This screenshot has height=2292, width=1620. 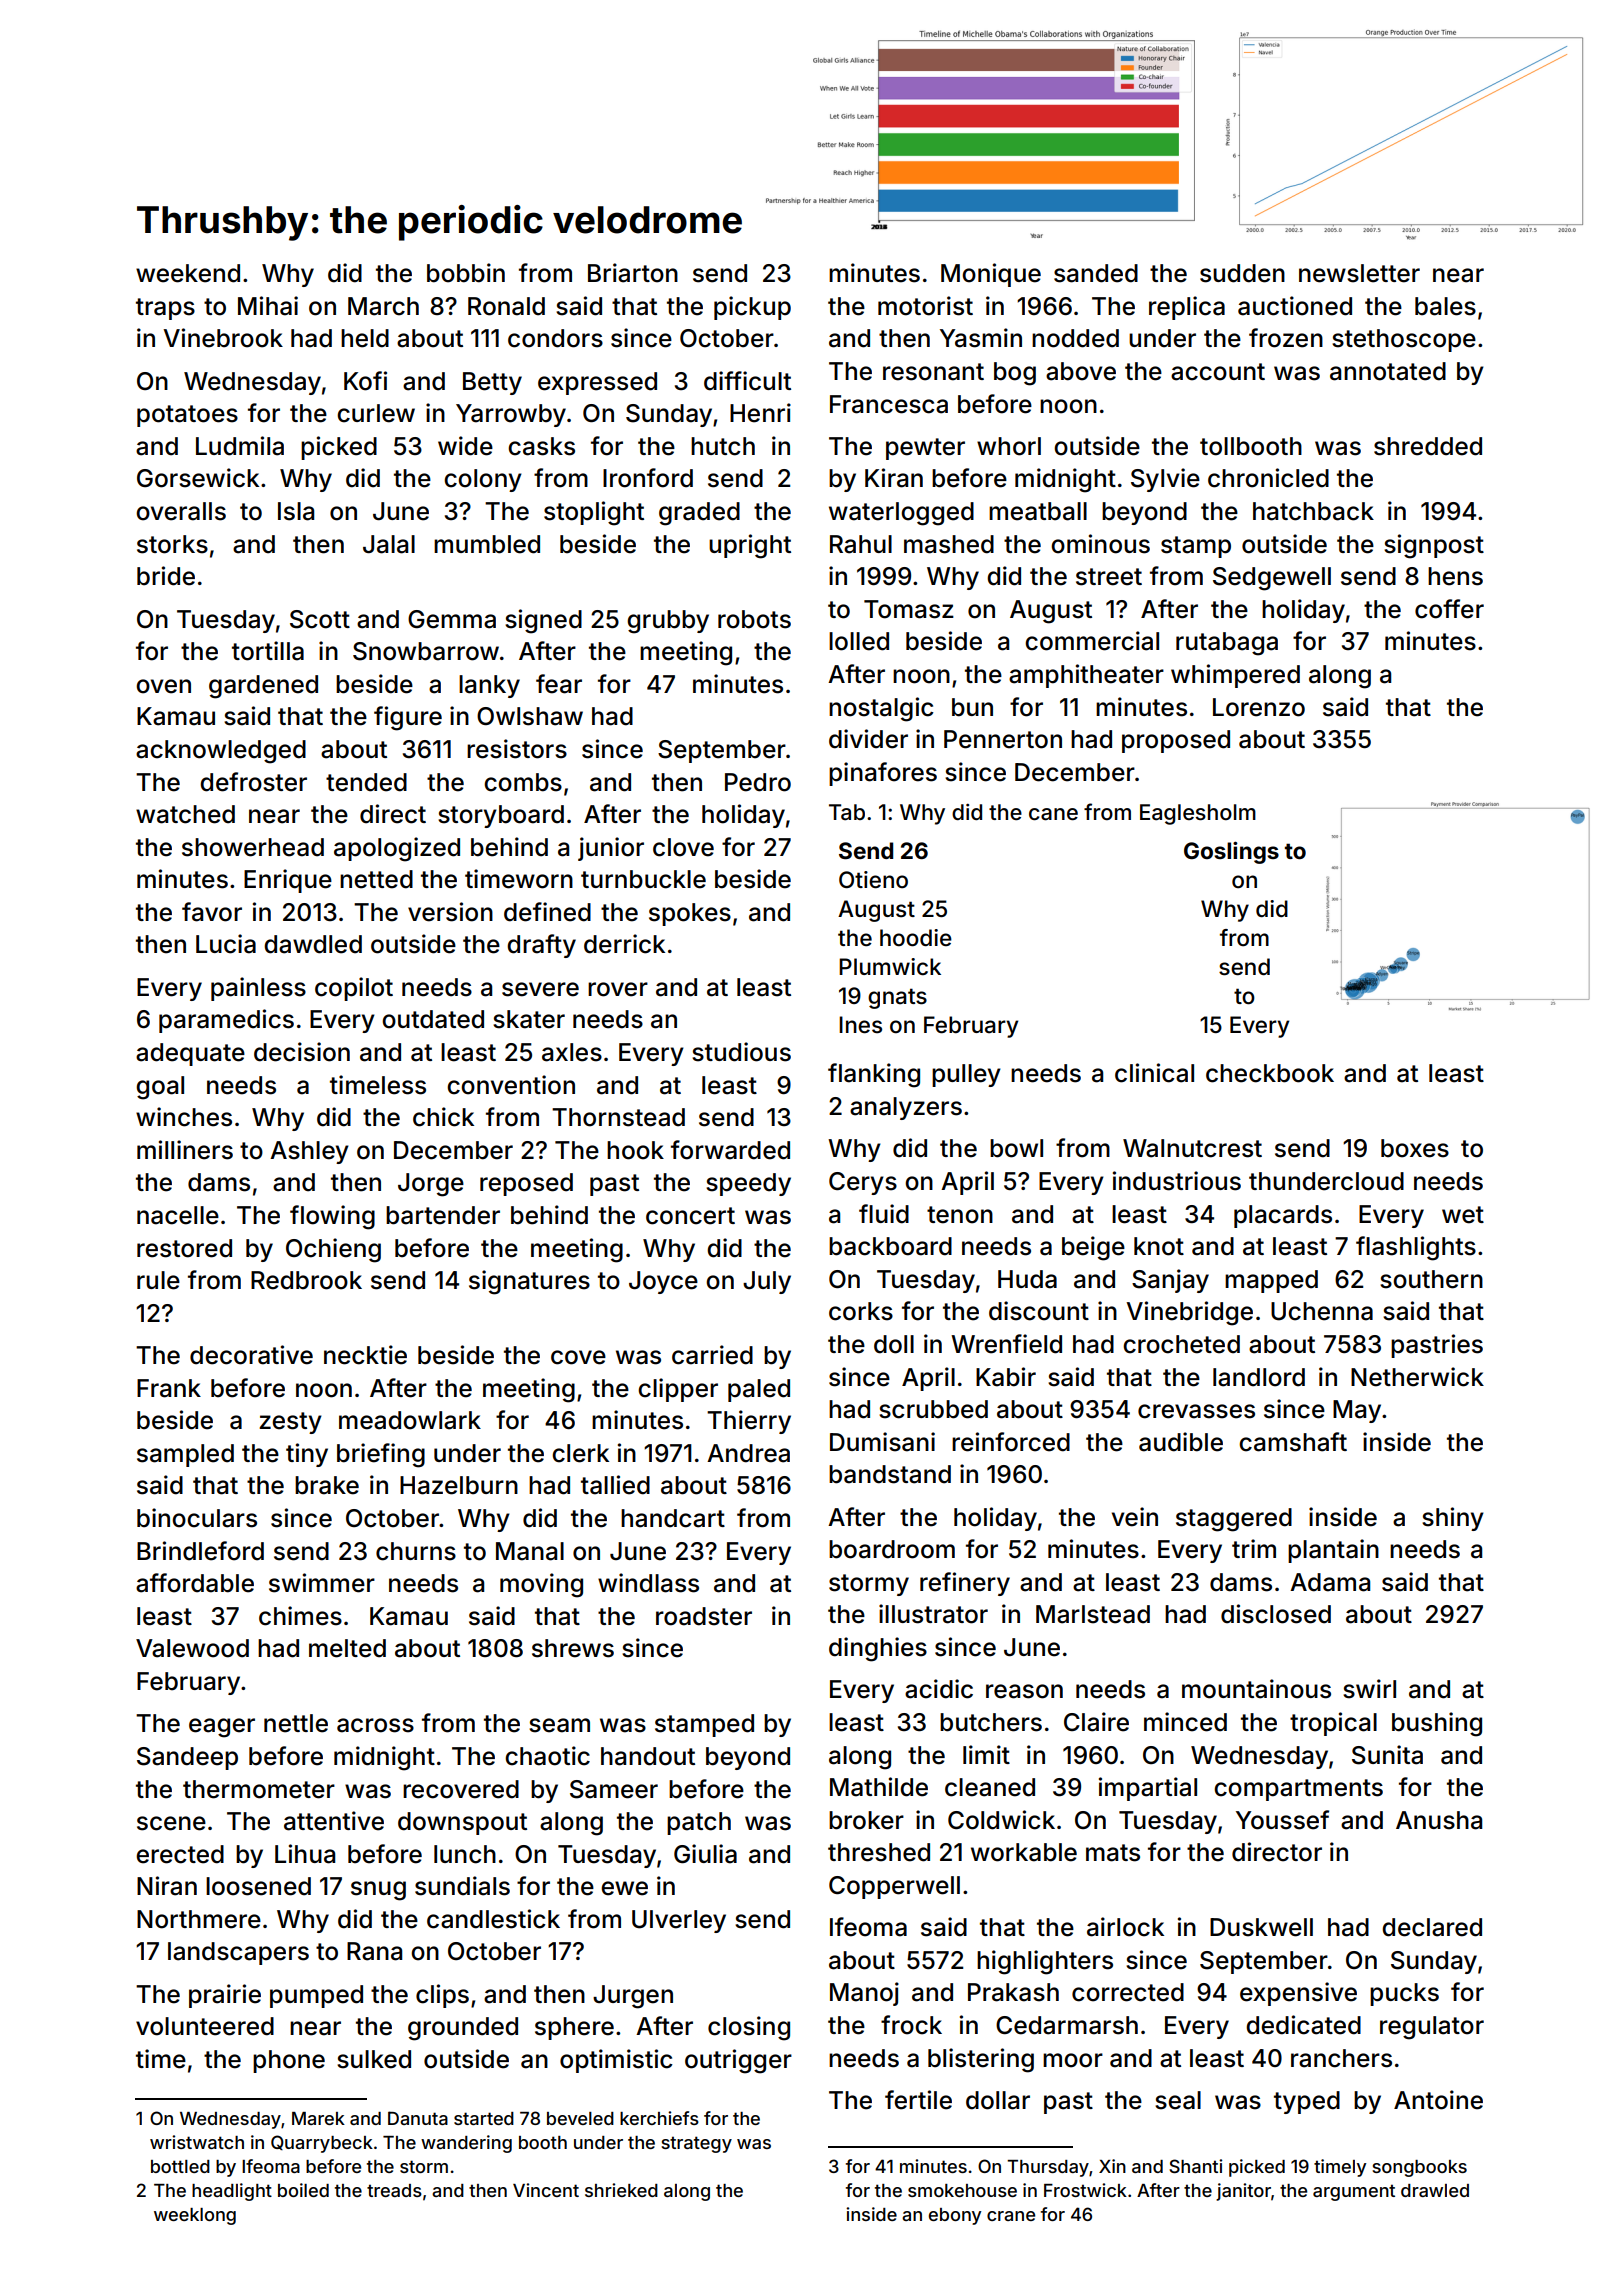 I want to click on placards, so click(x=1283, y=1216).
